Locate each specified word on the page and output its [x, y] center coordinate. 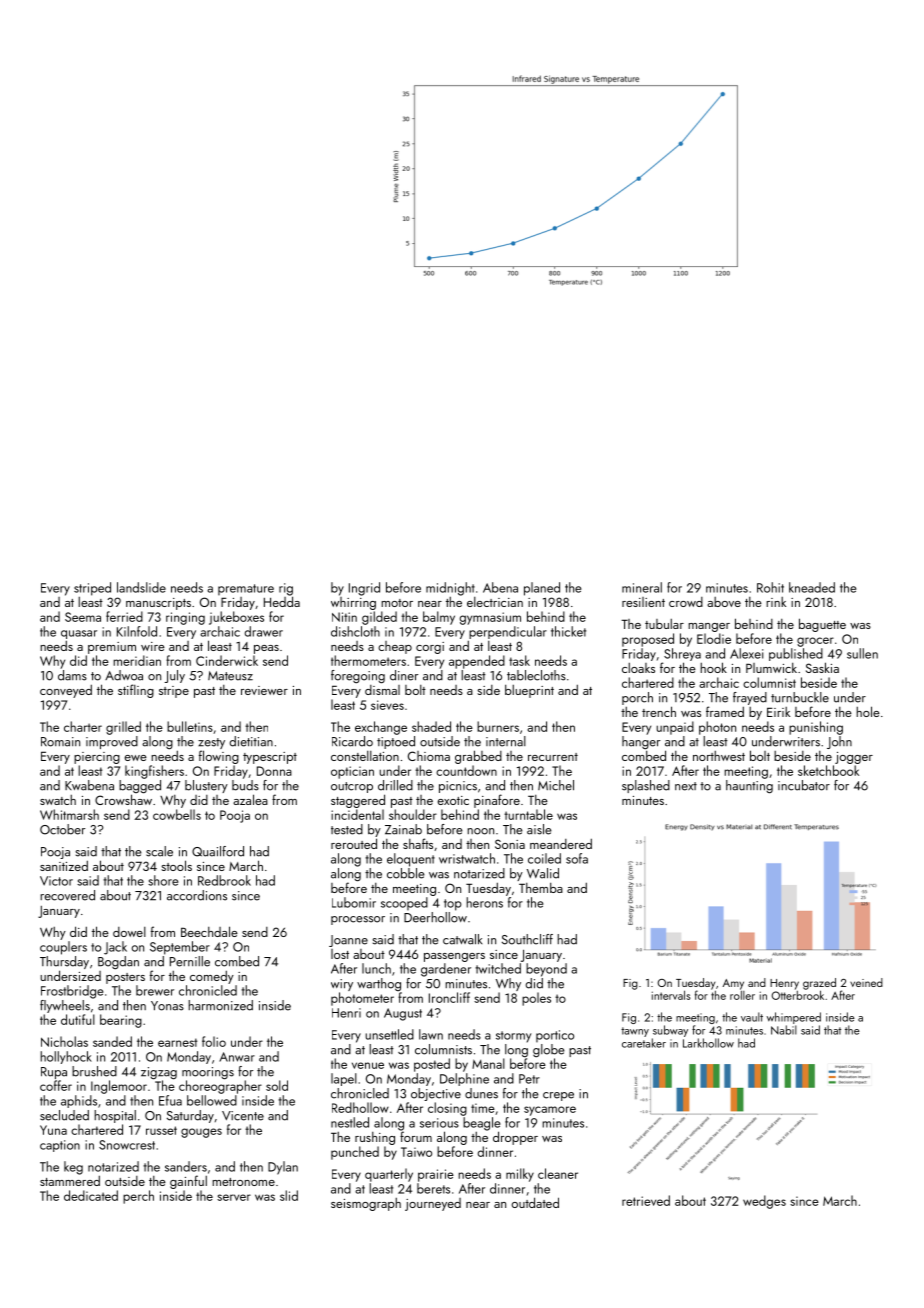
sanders [186, 1166]
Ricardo [352, 741]
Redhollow [360, 1107]
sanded [112, 1041]
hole [868, 711]
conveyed [66, 691]
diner [404, 675]
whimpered [794, 1018]
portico [555, 1036]
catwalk [462, 939]
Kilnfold [137, 631]
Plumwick [771, 668]
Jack [115, 948]
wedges [764, 1202]
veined [866, 982]
